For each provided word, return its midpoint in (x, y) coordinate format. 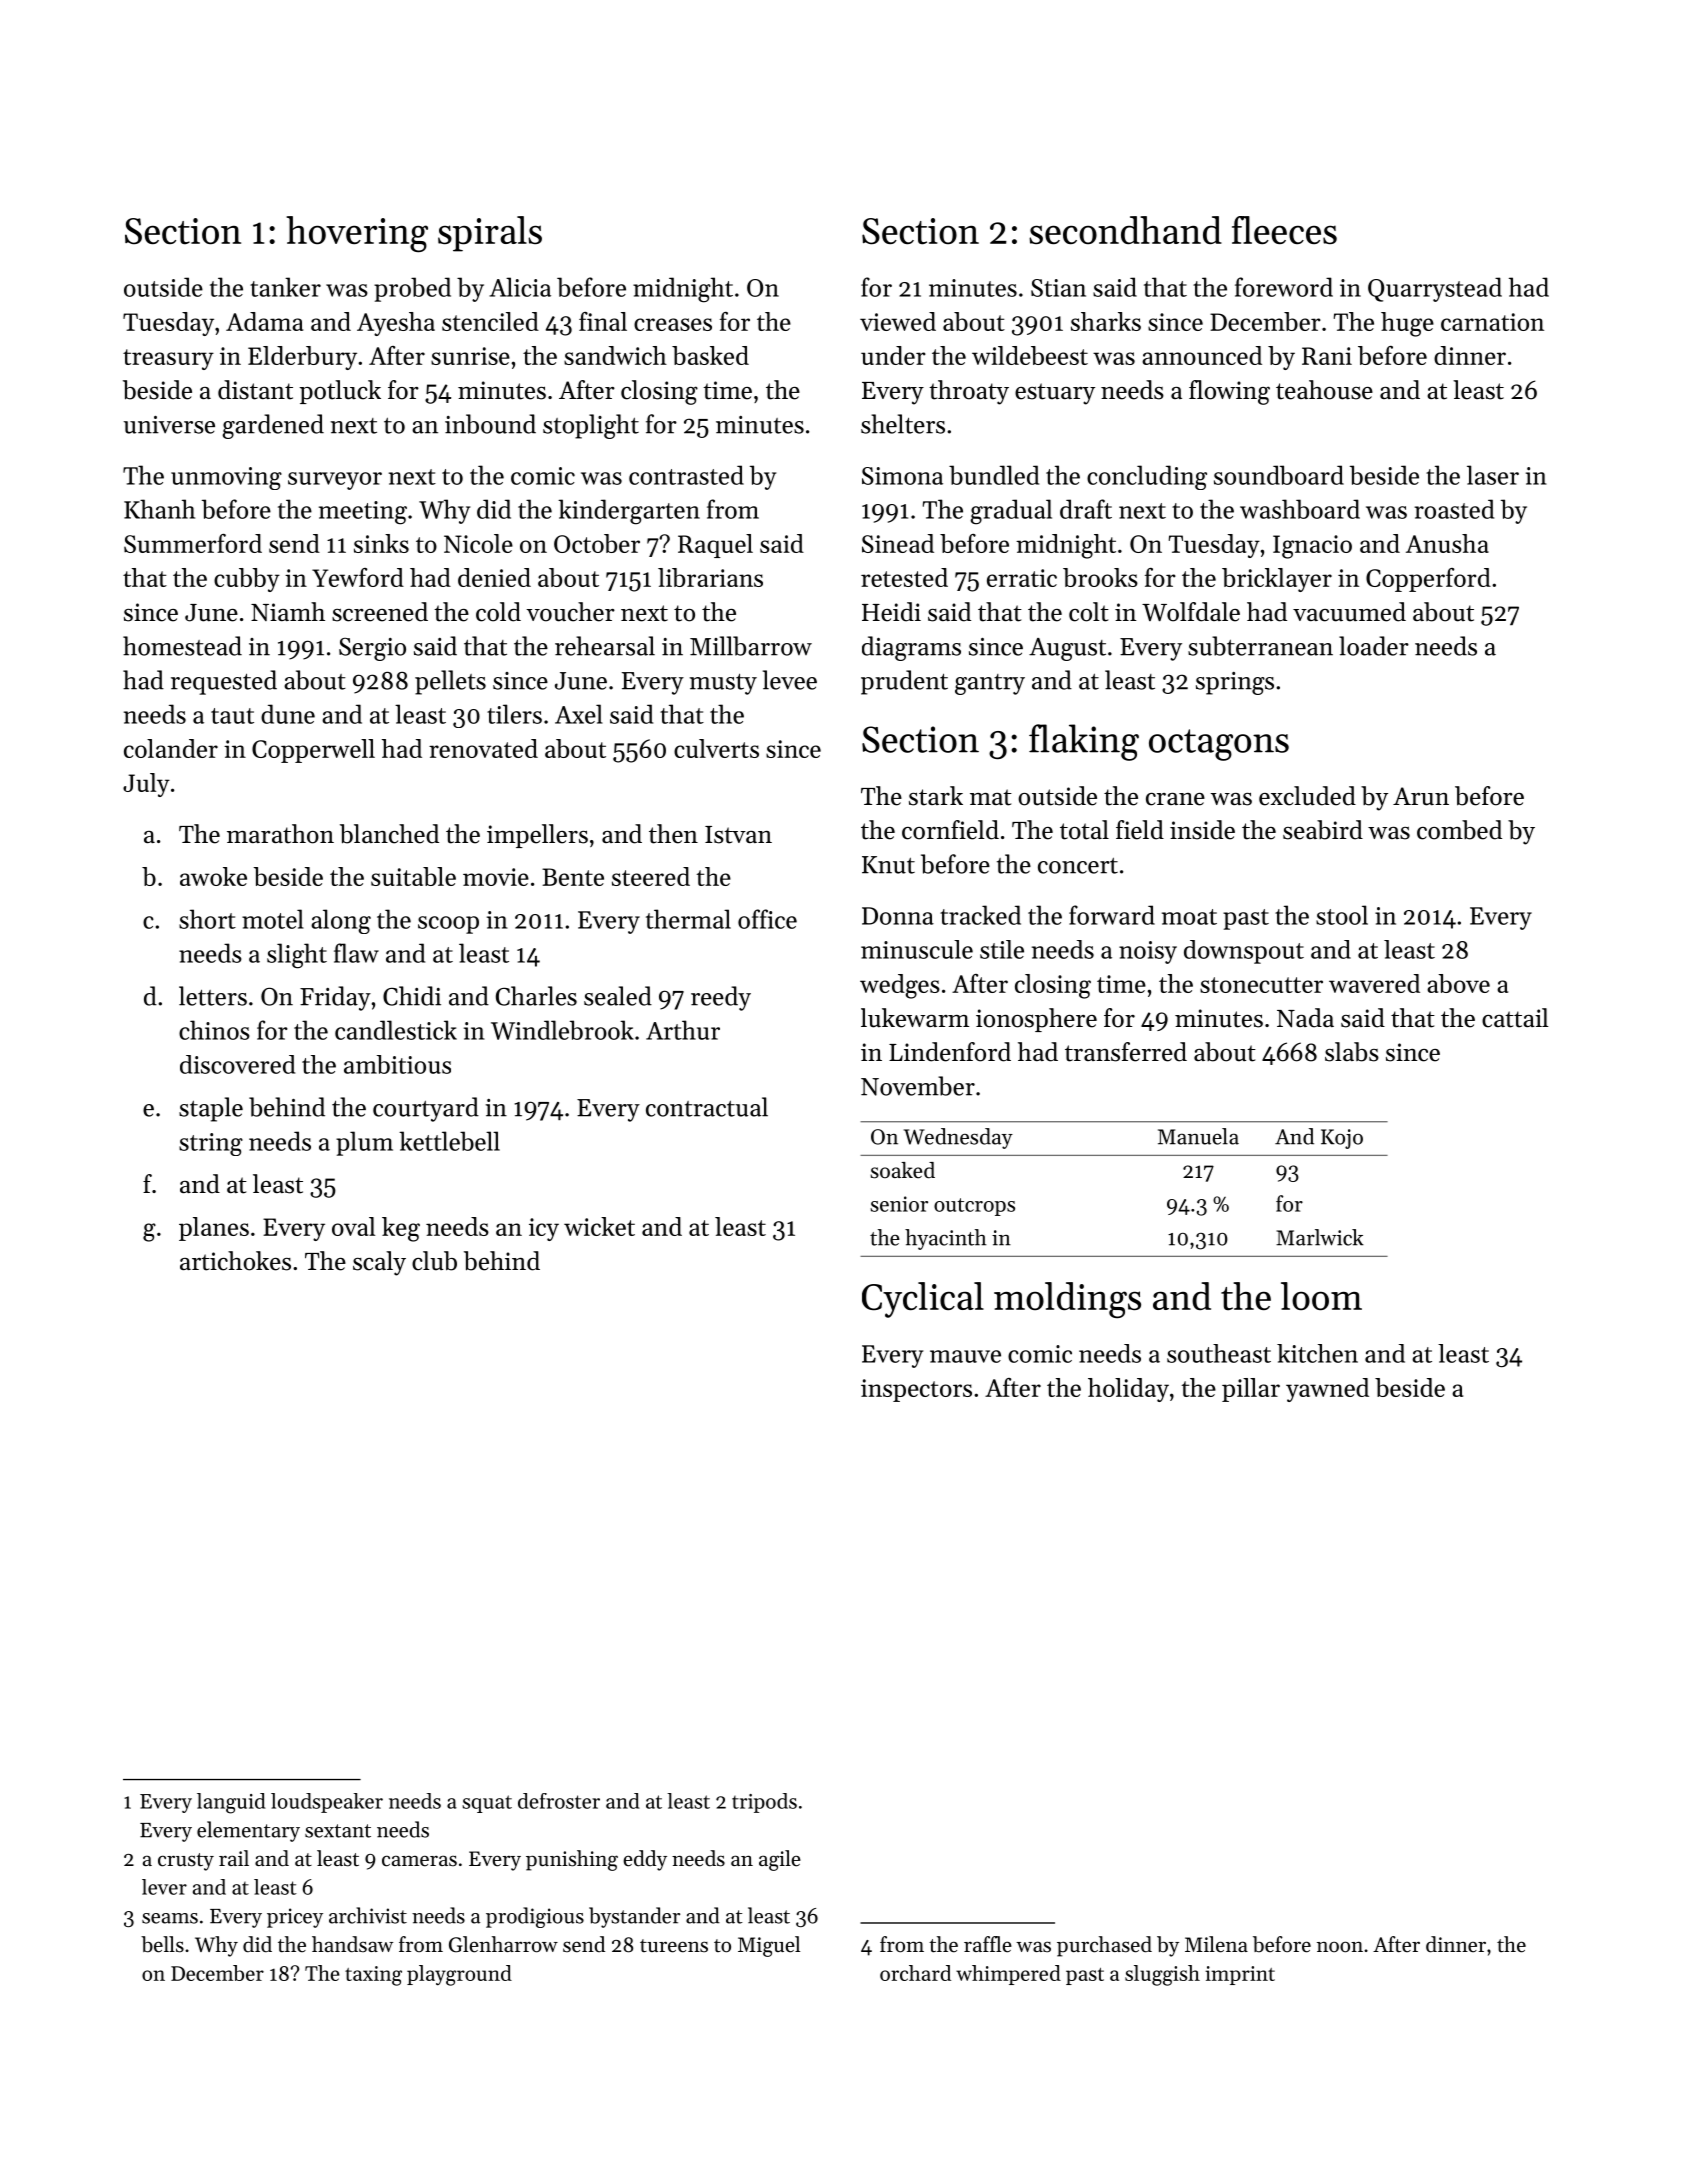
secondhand (1125, 230)
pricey (295, 1918)
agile (780, 1860)
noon (1340, 1947)
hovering (357, 234)
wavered (1374, 983)
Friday (335, 998)
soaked (902, 1170)
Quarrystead (1435, 289)
